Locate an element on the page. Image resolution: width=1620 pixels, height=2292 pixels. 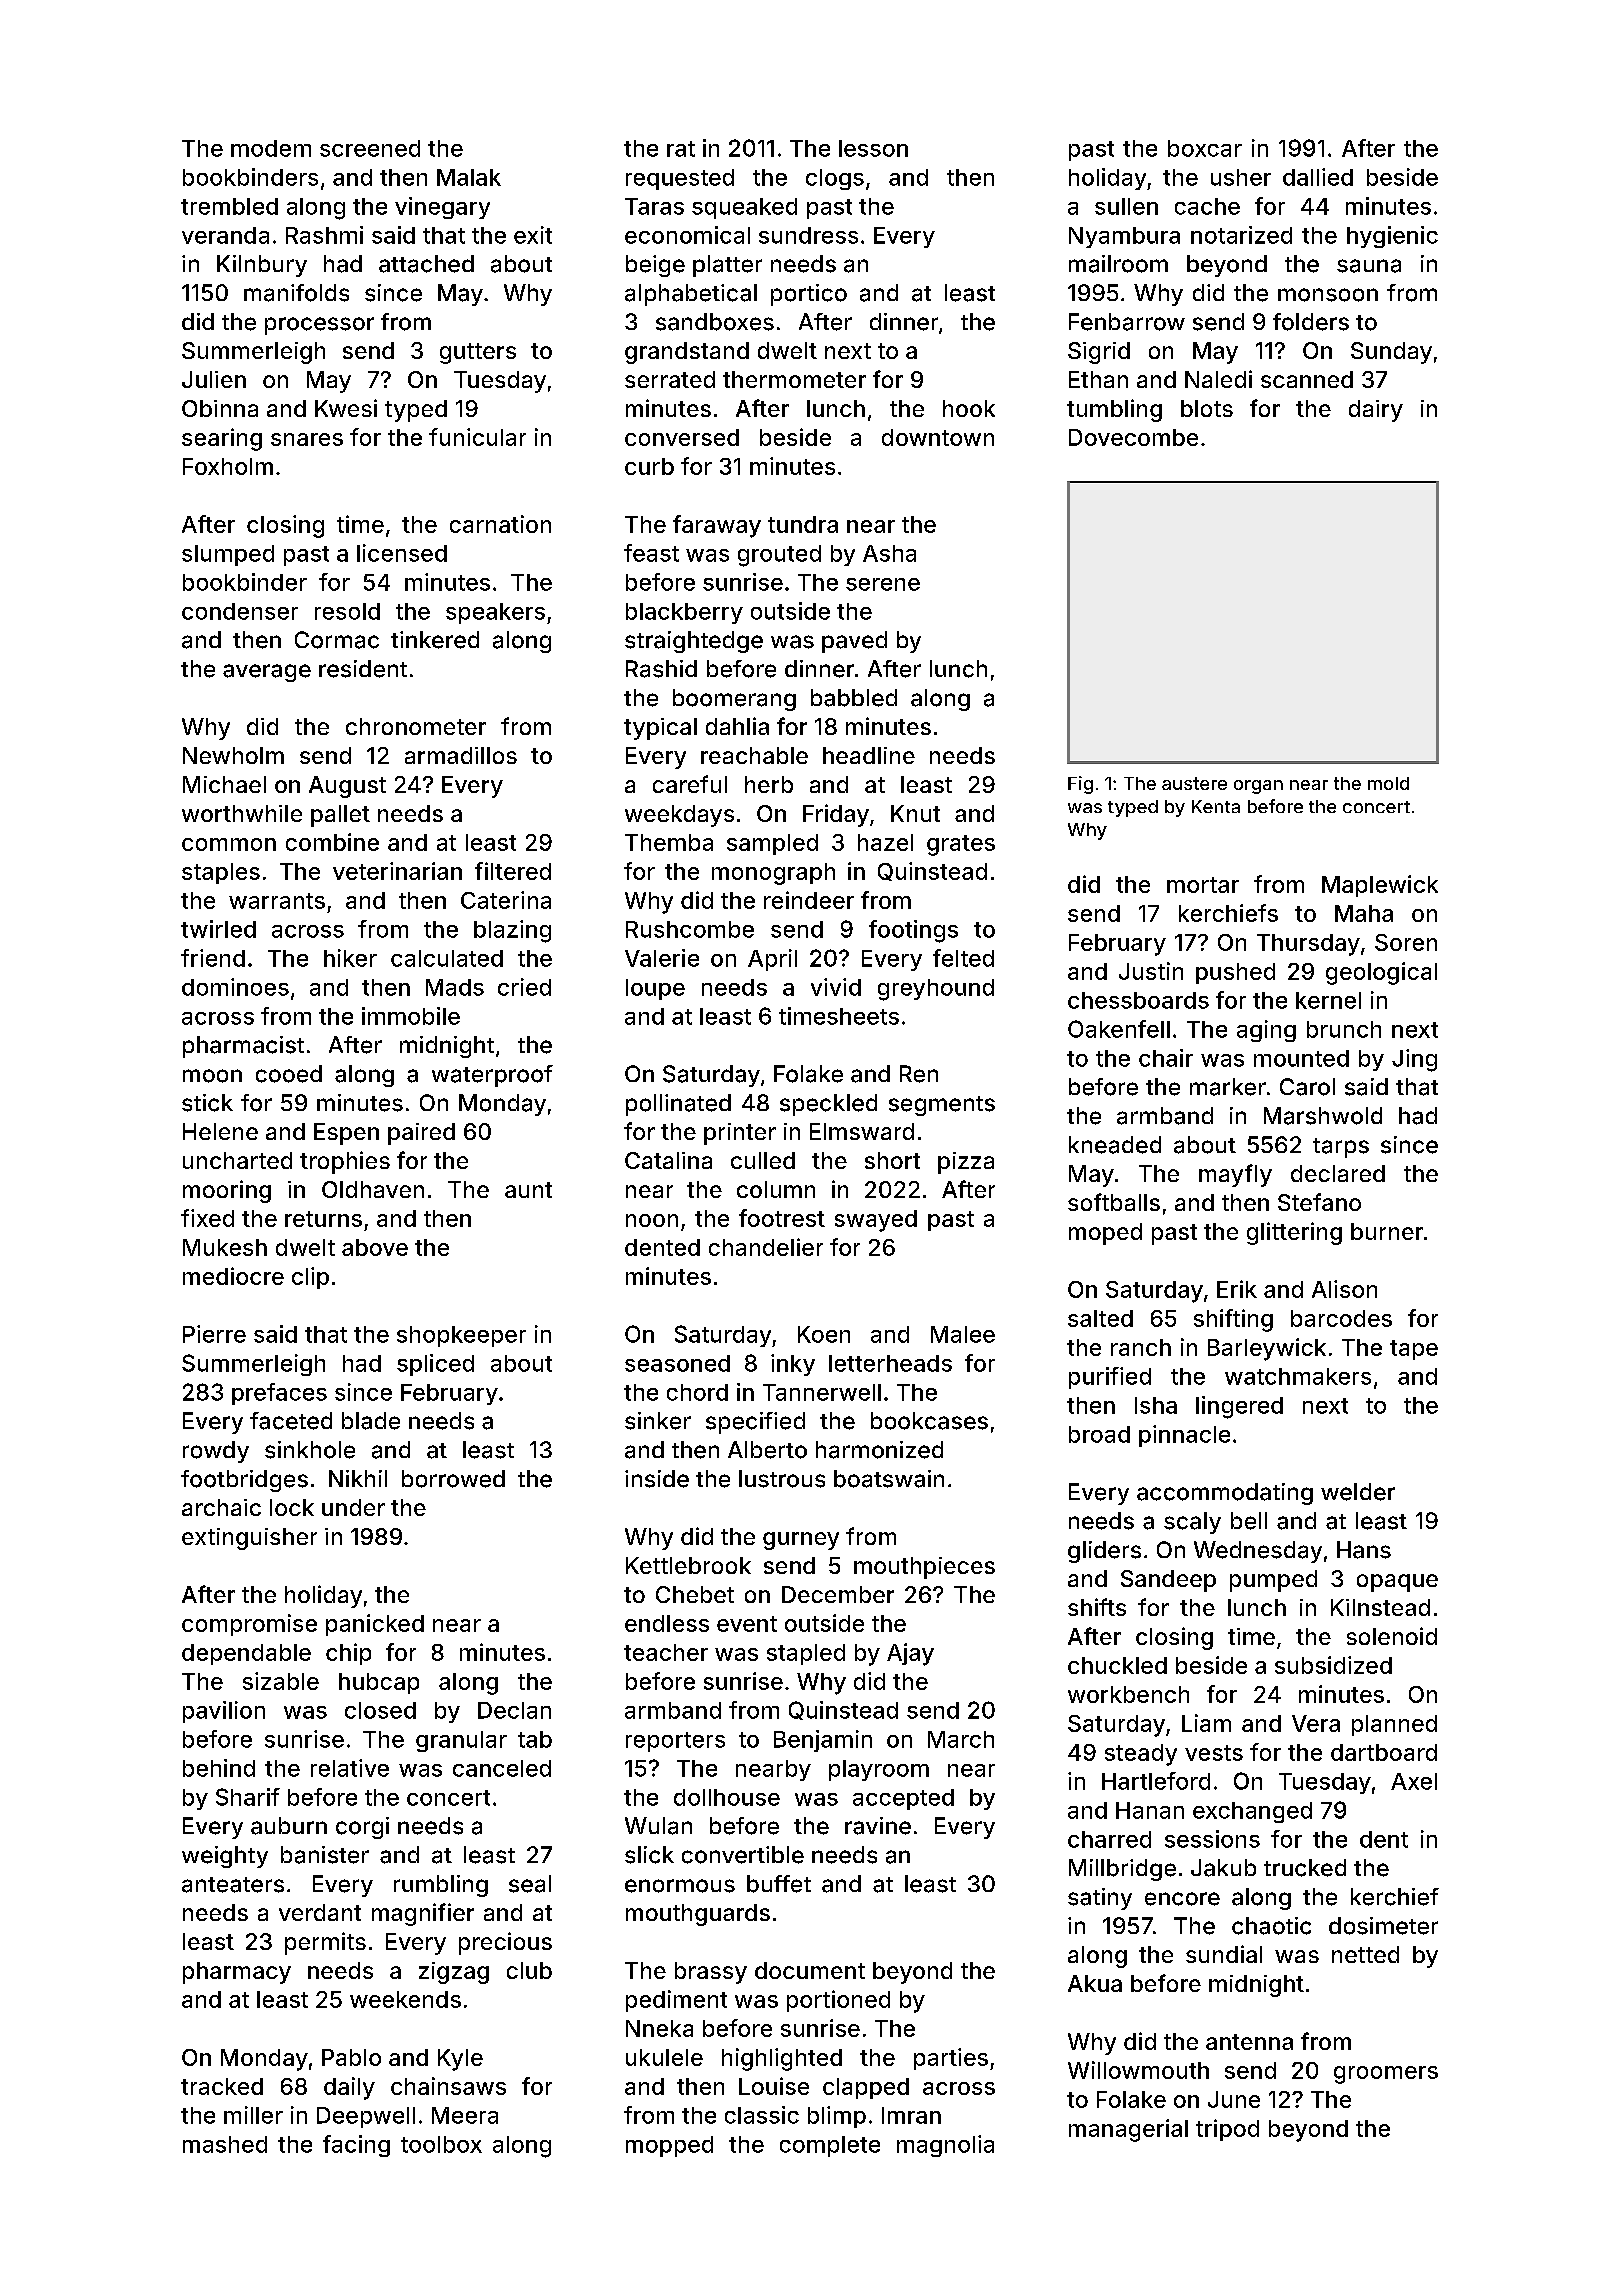
groomers is located at coordinates (1386, 2075).
